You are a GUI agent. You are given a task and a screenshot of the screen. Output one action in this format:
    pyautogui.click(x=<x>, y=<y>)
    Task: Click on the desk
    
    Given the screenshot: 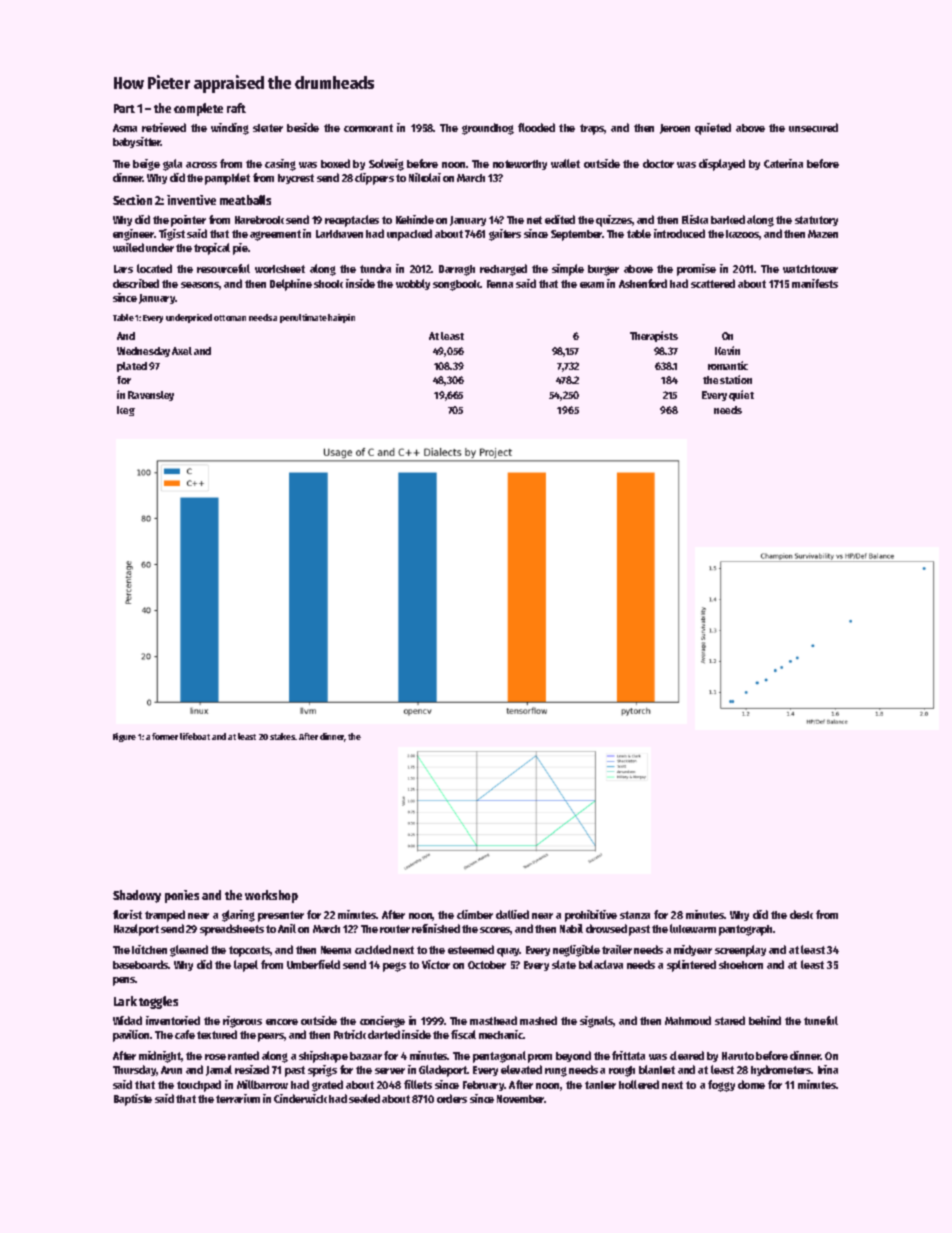 What is the action you would take?
    pyautogui.click(x=801, y=914)
